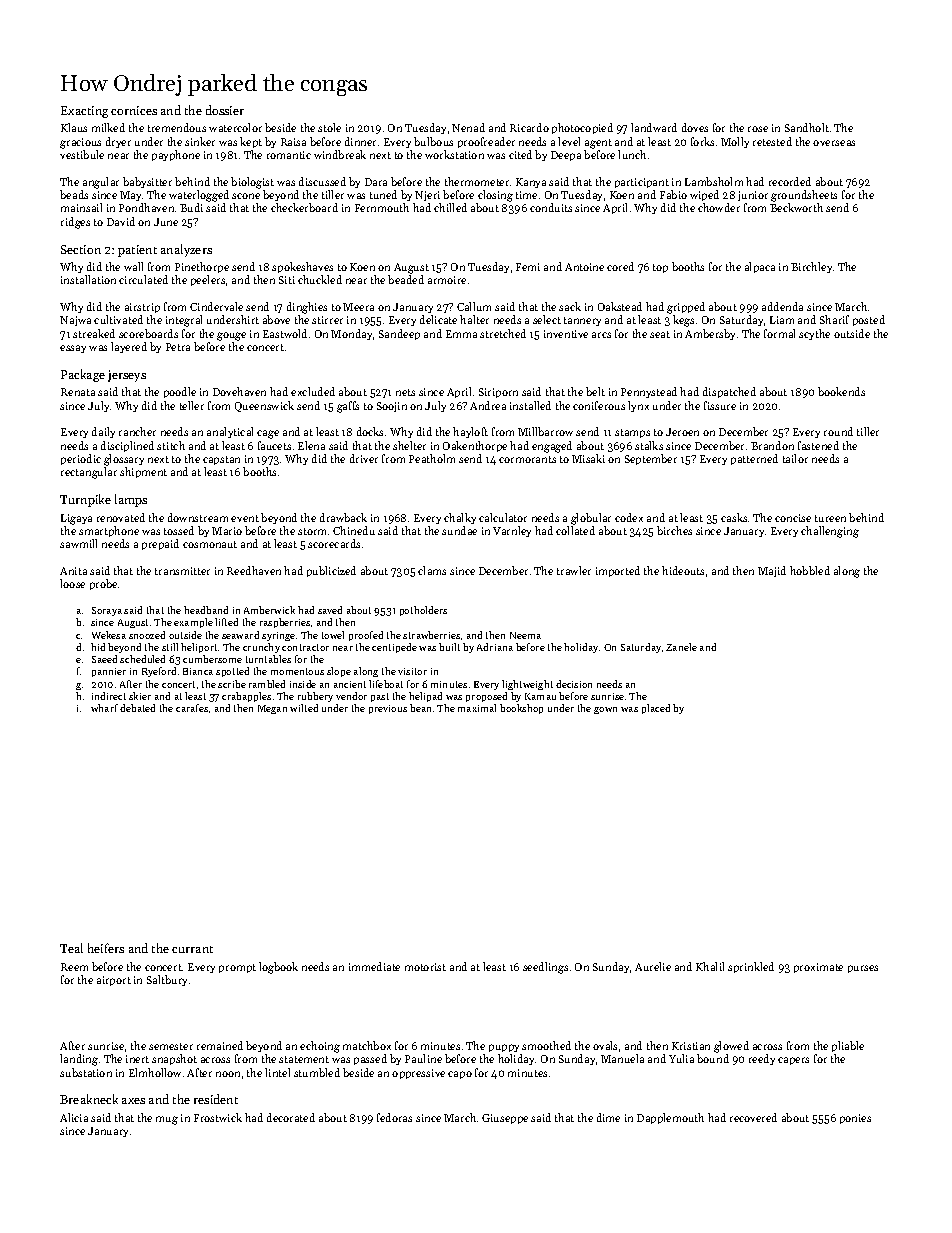 This document has width=952, height=1233. I want to click on transmitter, so click(182, 571).
